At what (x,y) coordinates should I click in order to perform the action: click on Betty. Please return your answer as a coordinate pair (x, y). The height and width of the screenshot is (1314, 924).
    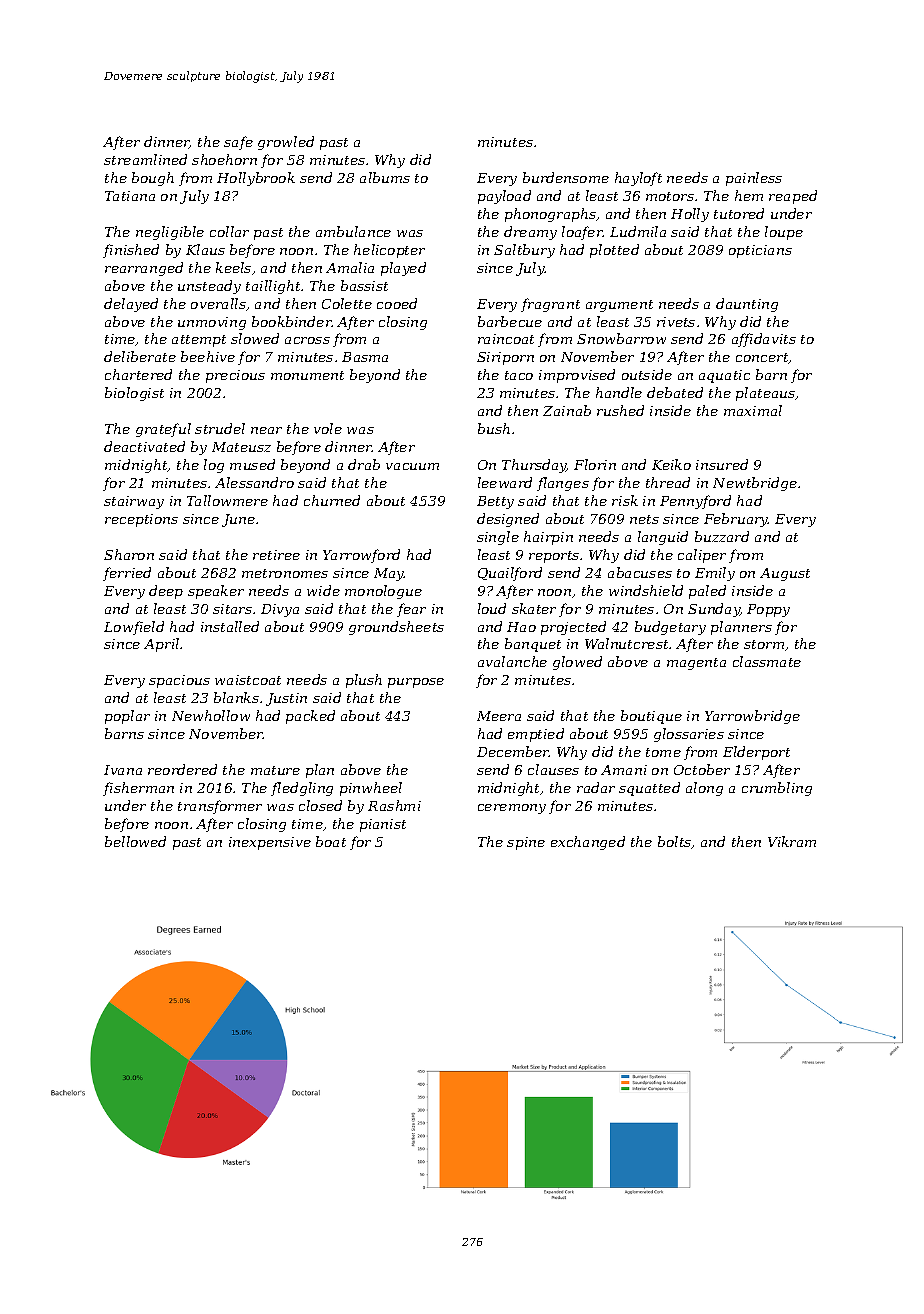
    Looking at the image, I should click on (495, 502).
